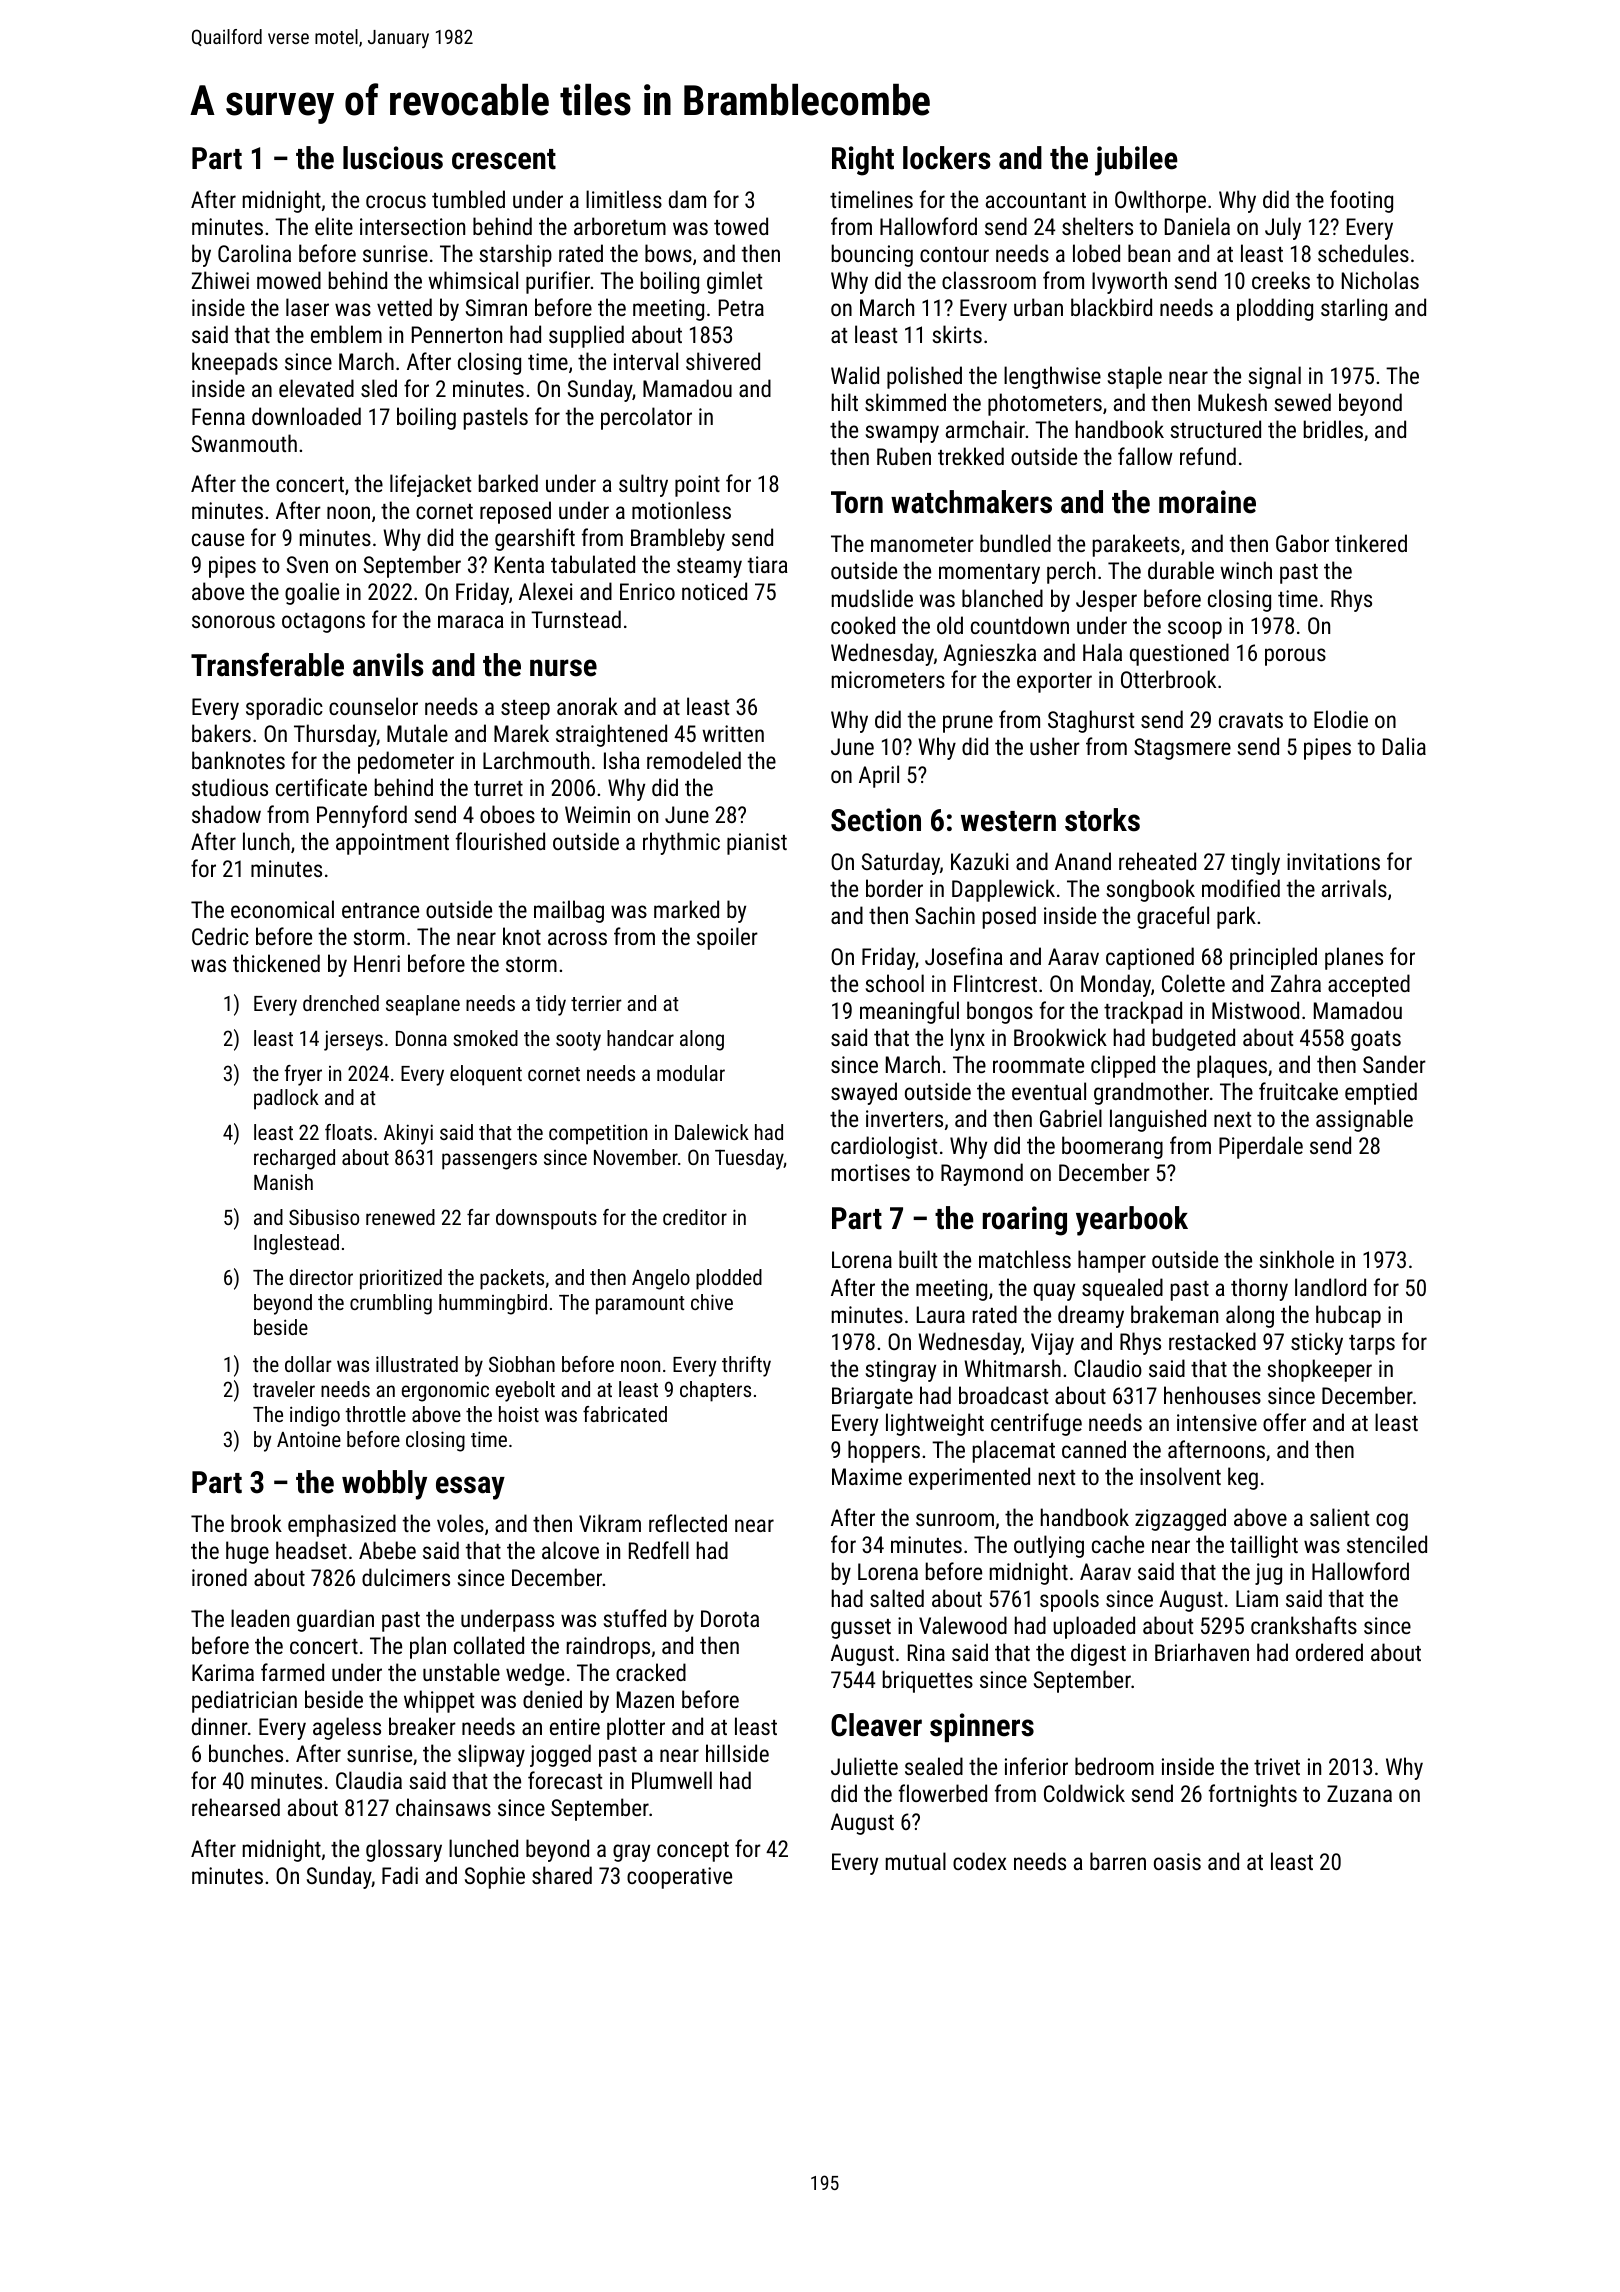 This screenshot has height=2292, width=1620. I want to click on Right, so click(863, 161).
